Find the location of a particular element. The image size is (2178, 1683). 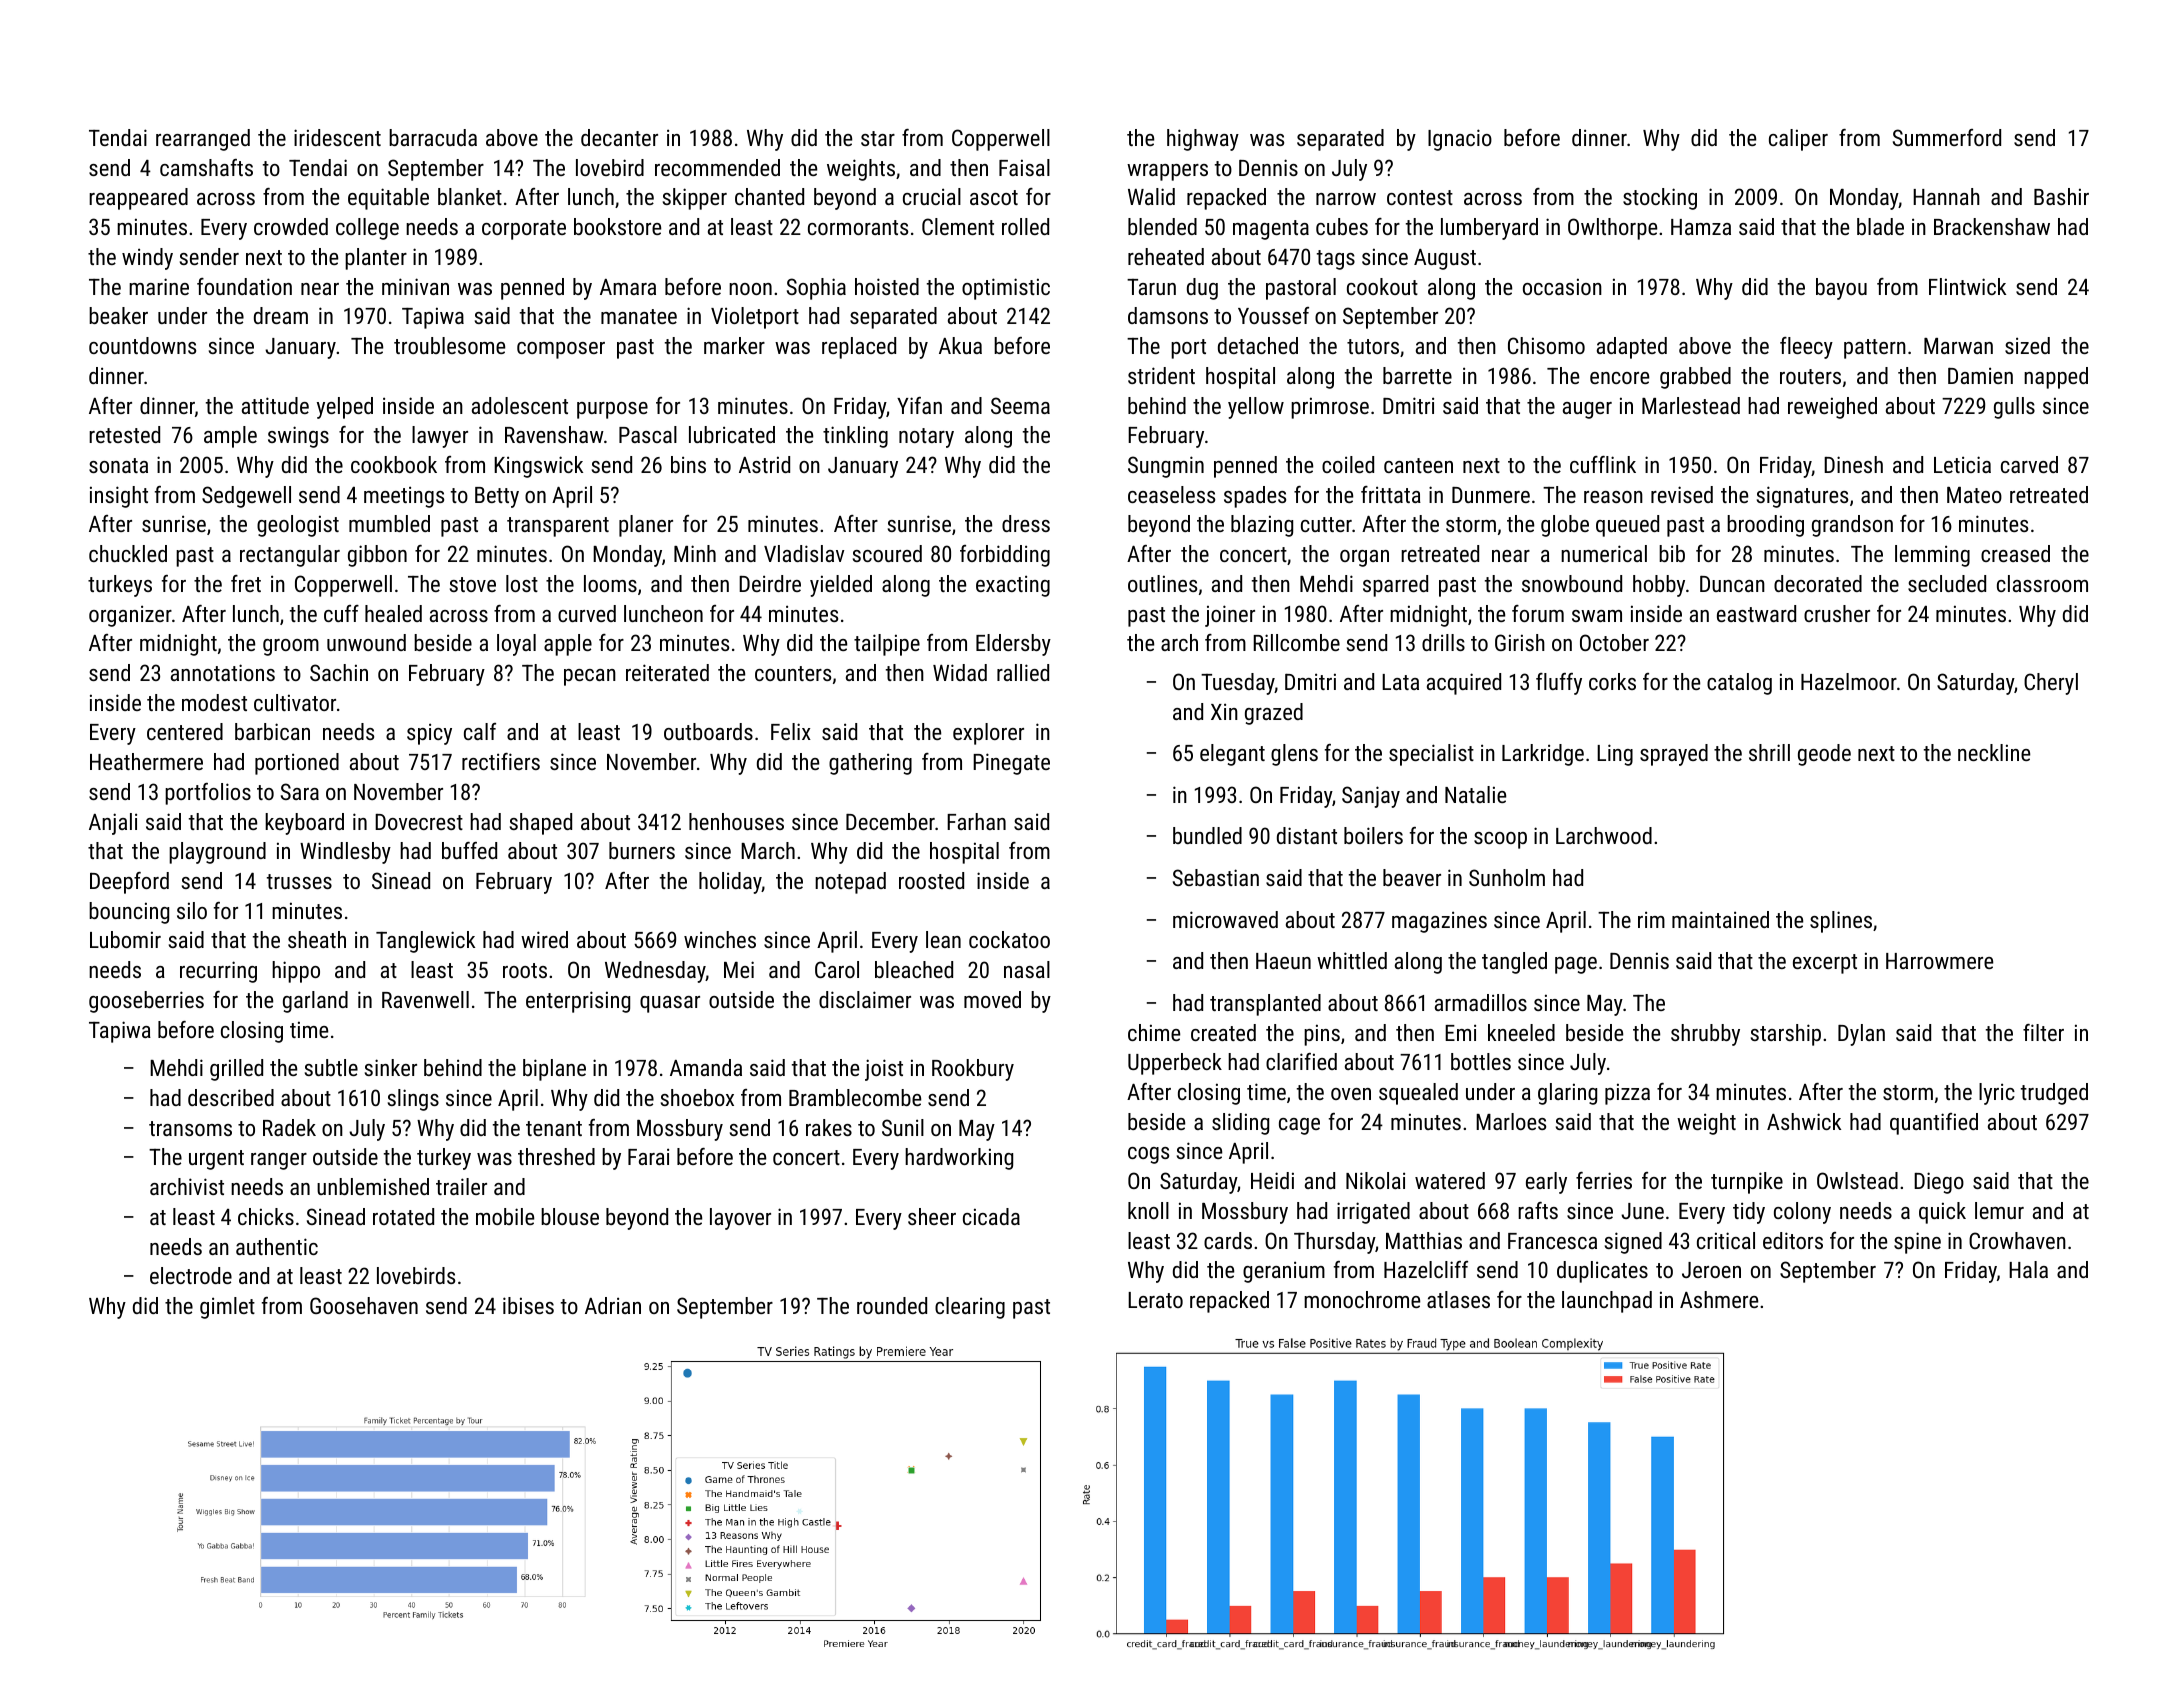

chime is located at coordinates (1154, 1032).
